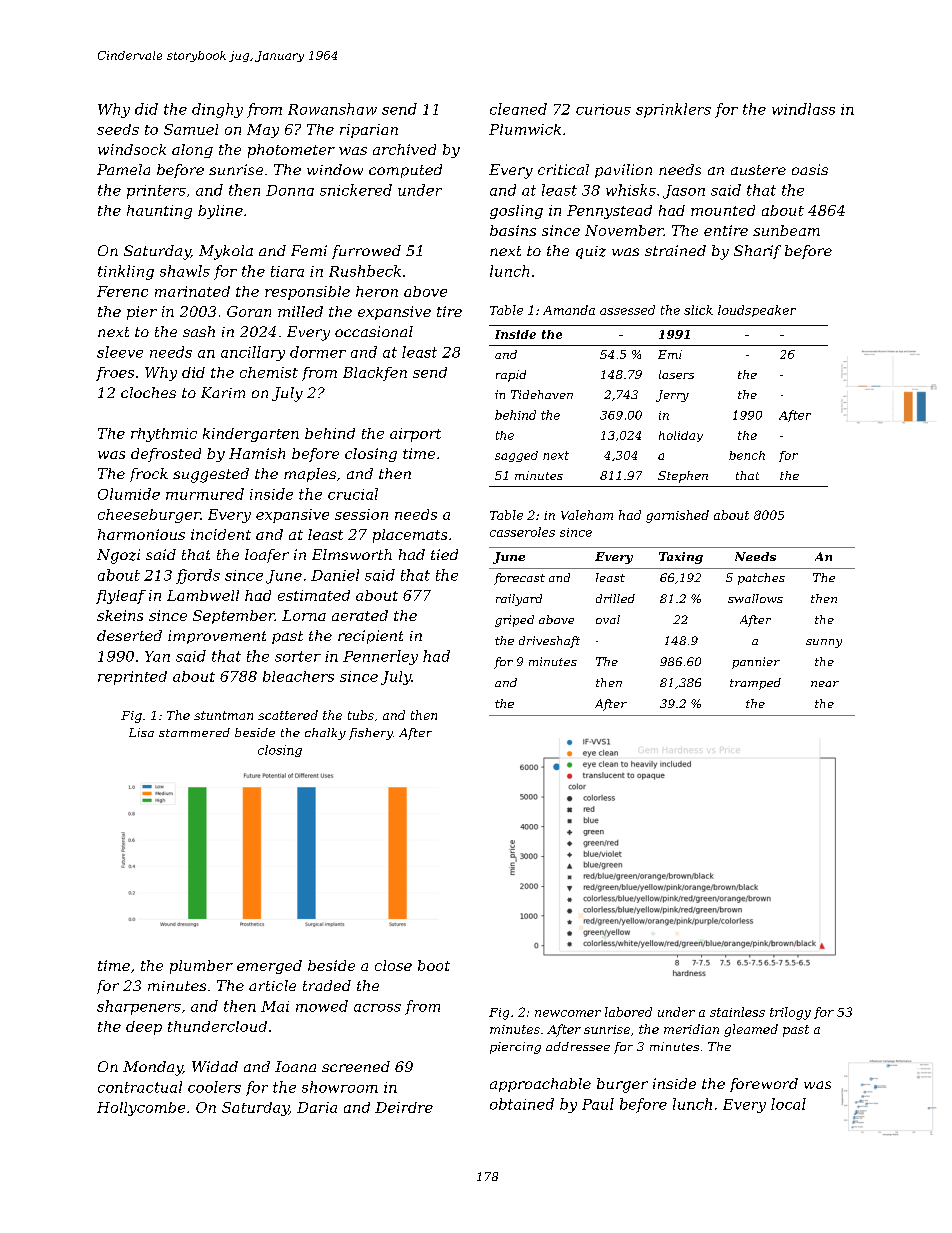  What do you see at coordinates (673, 110) in the screenshot?
I see `sprinklers` at bounding box center [673, 110].
